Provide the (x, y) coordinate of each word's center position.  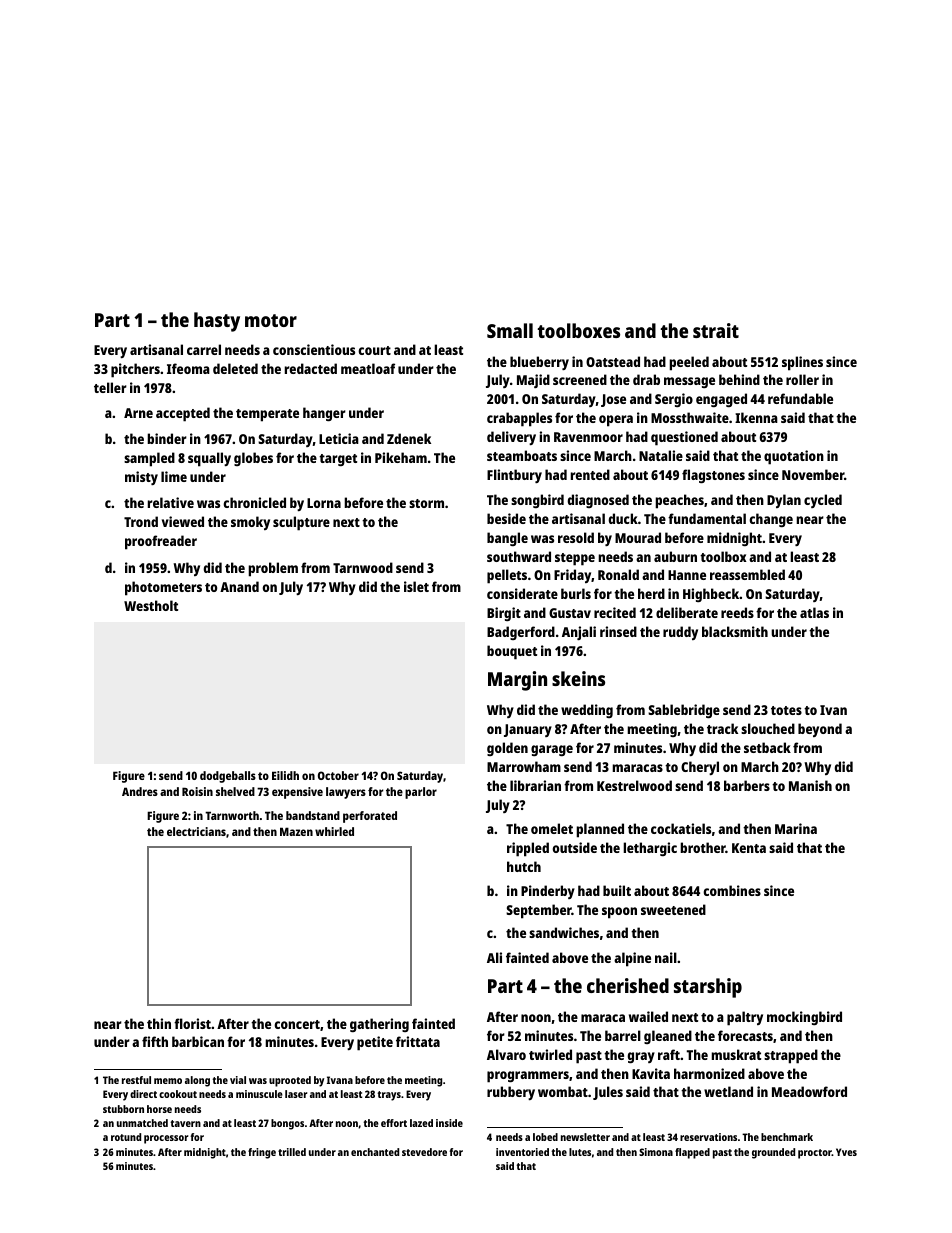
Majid (533, 381)
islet (416, 586)
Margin (517, 681)
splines (802, 363)
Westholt (151, 605)
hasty (217, 322)
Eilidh (285, 775)
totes (786, 710)
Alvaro (506, 1054)
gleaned (668, 1037)
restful (136, 1080)
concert (297, 1024)
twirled (550, 1054)
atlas (814, 612)
